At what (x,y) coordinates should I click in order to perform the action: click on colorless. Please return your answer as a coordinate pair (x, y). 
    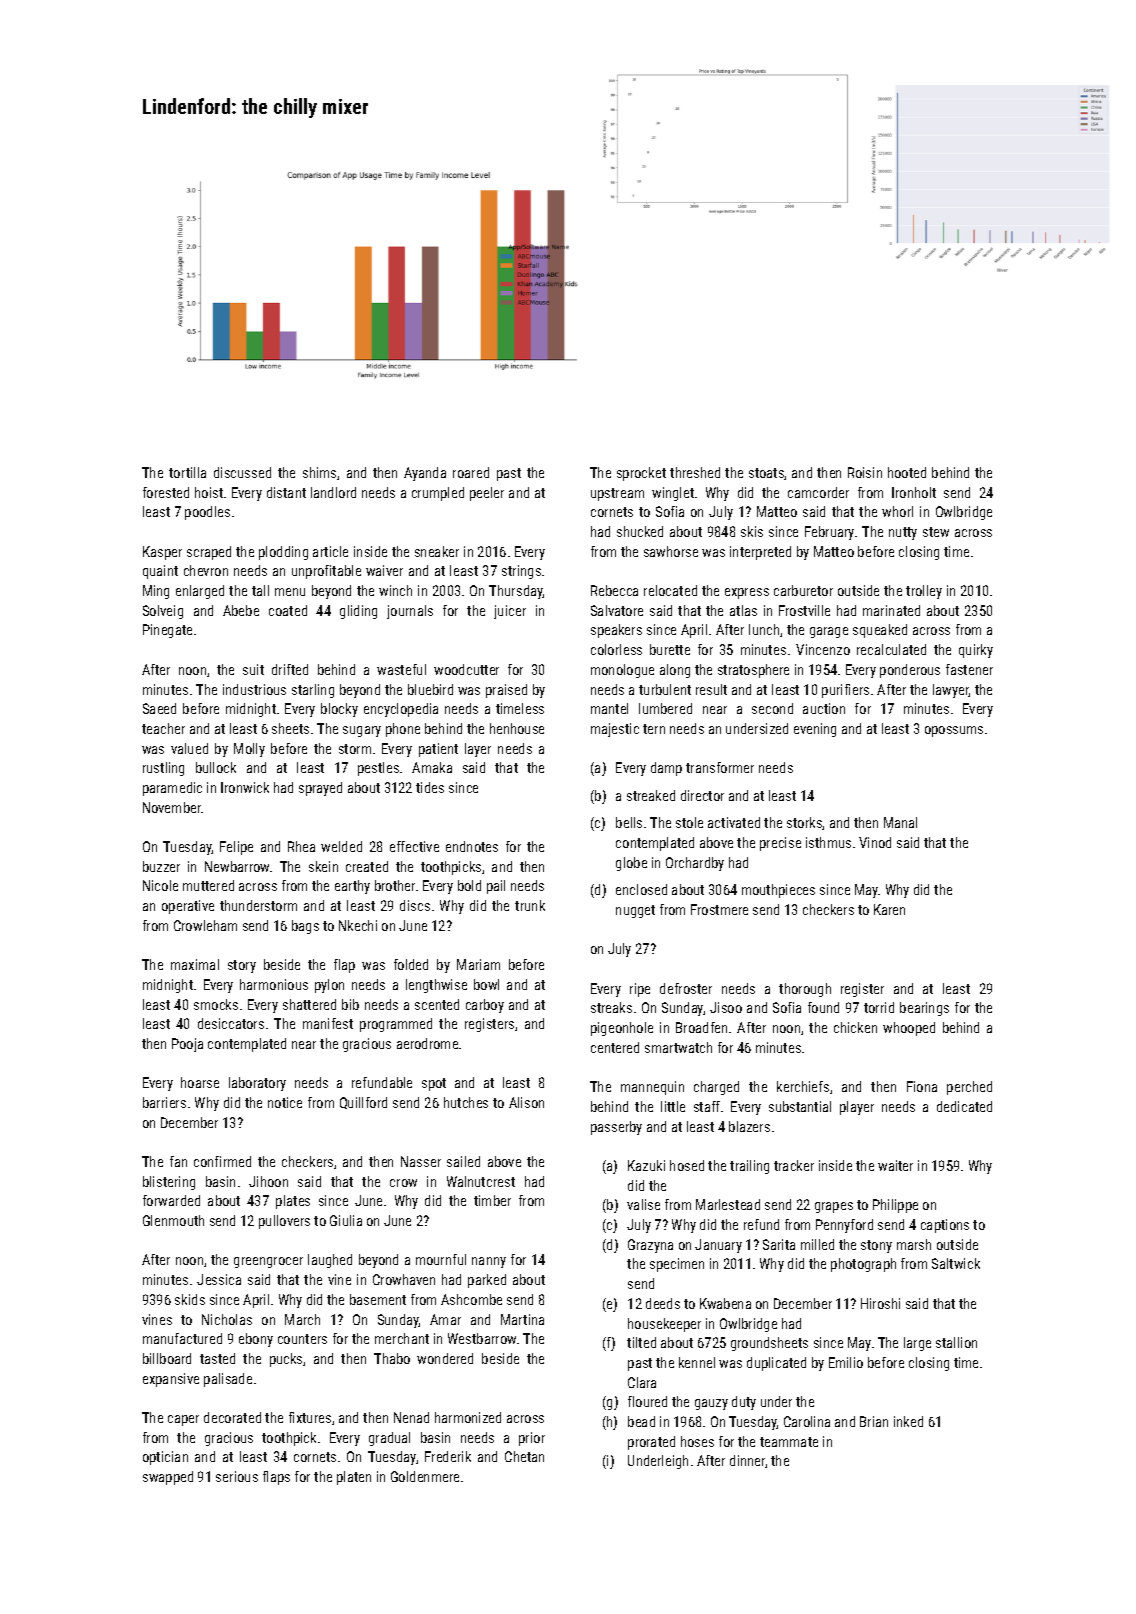
    Looking at the image, I should click on (616, 649).
